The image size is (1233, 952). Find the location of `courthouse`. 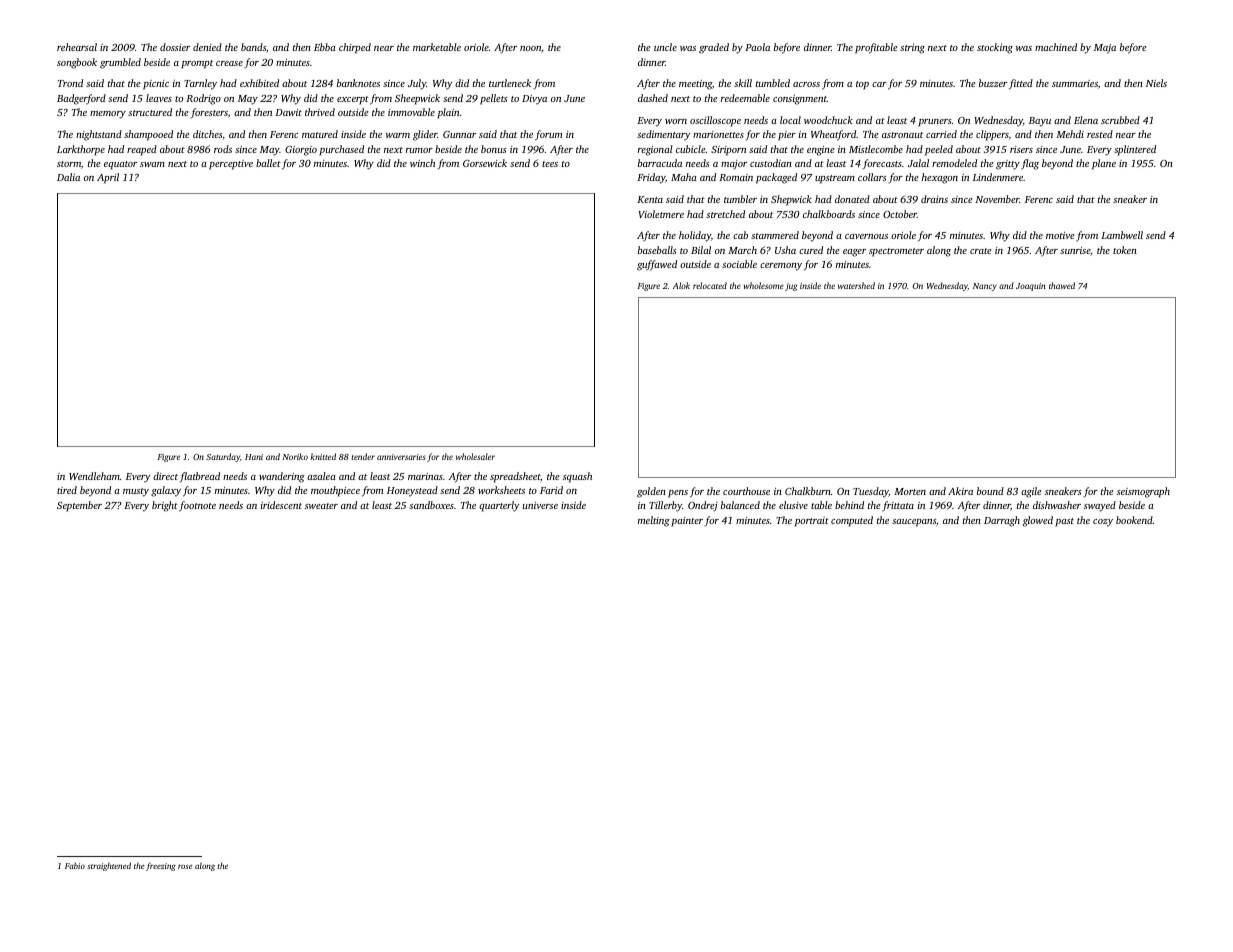

courthouse is located at coordinates (746, 491).
